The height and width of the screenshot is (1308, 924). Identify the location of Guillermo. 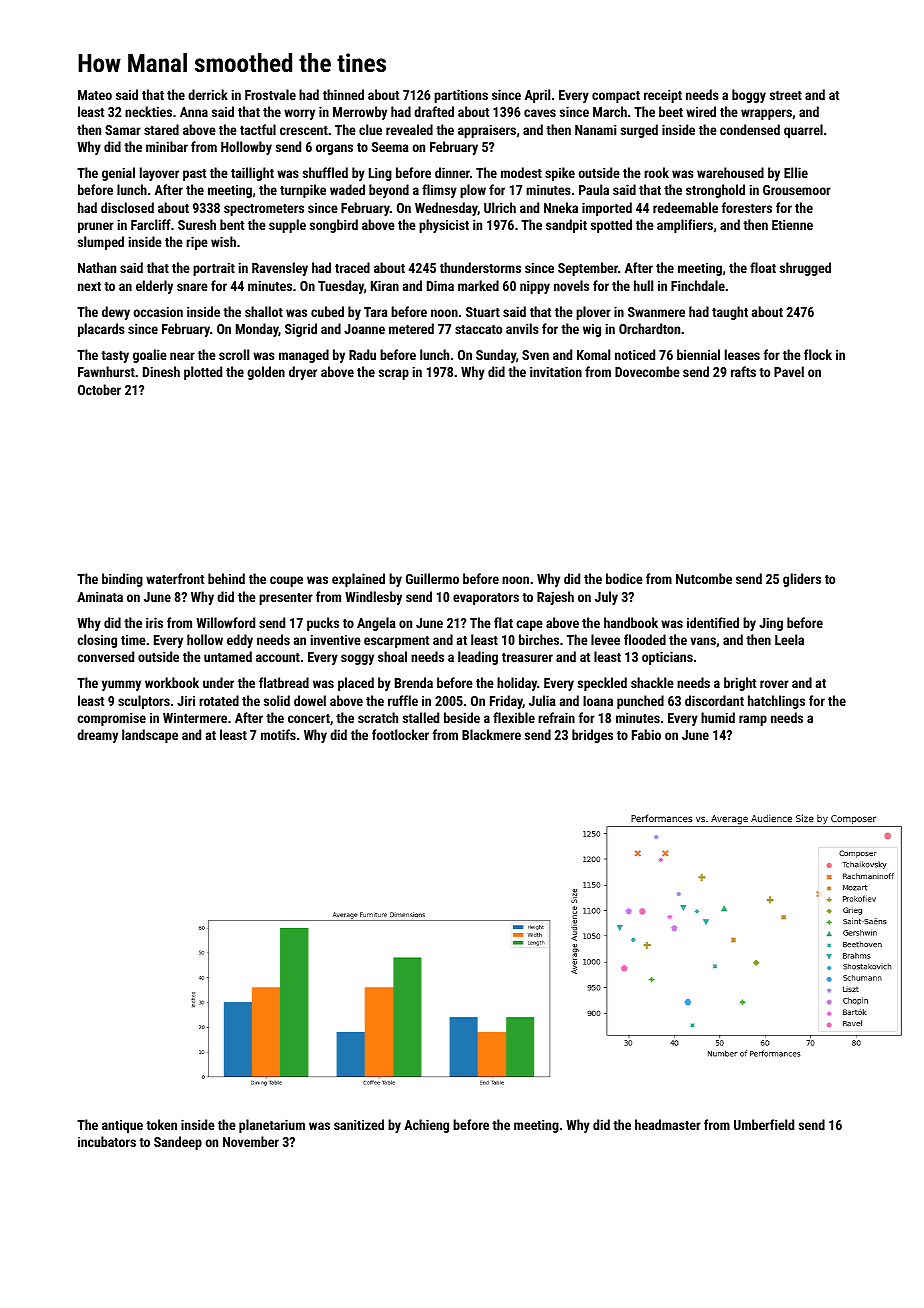
(432, 578).
